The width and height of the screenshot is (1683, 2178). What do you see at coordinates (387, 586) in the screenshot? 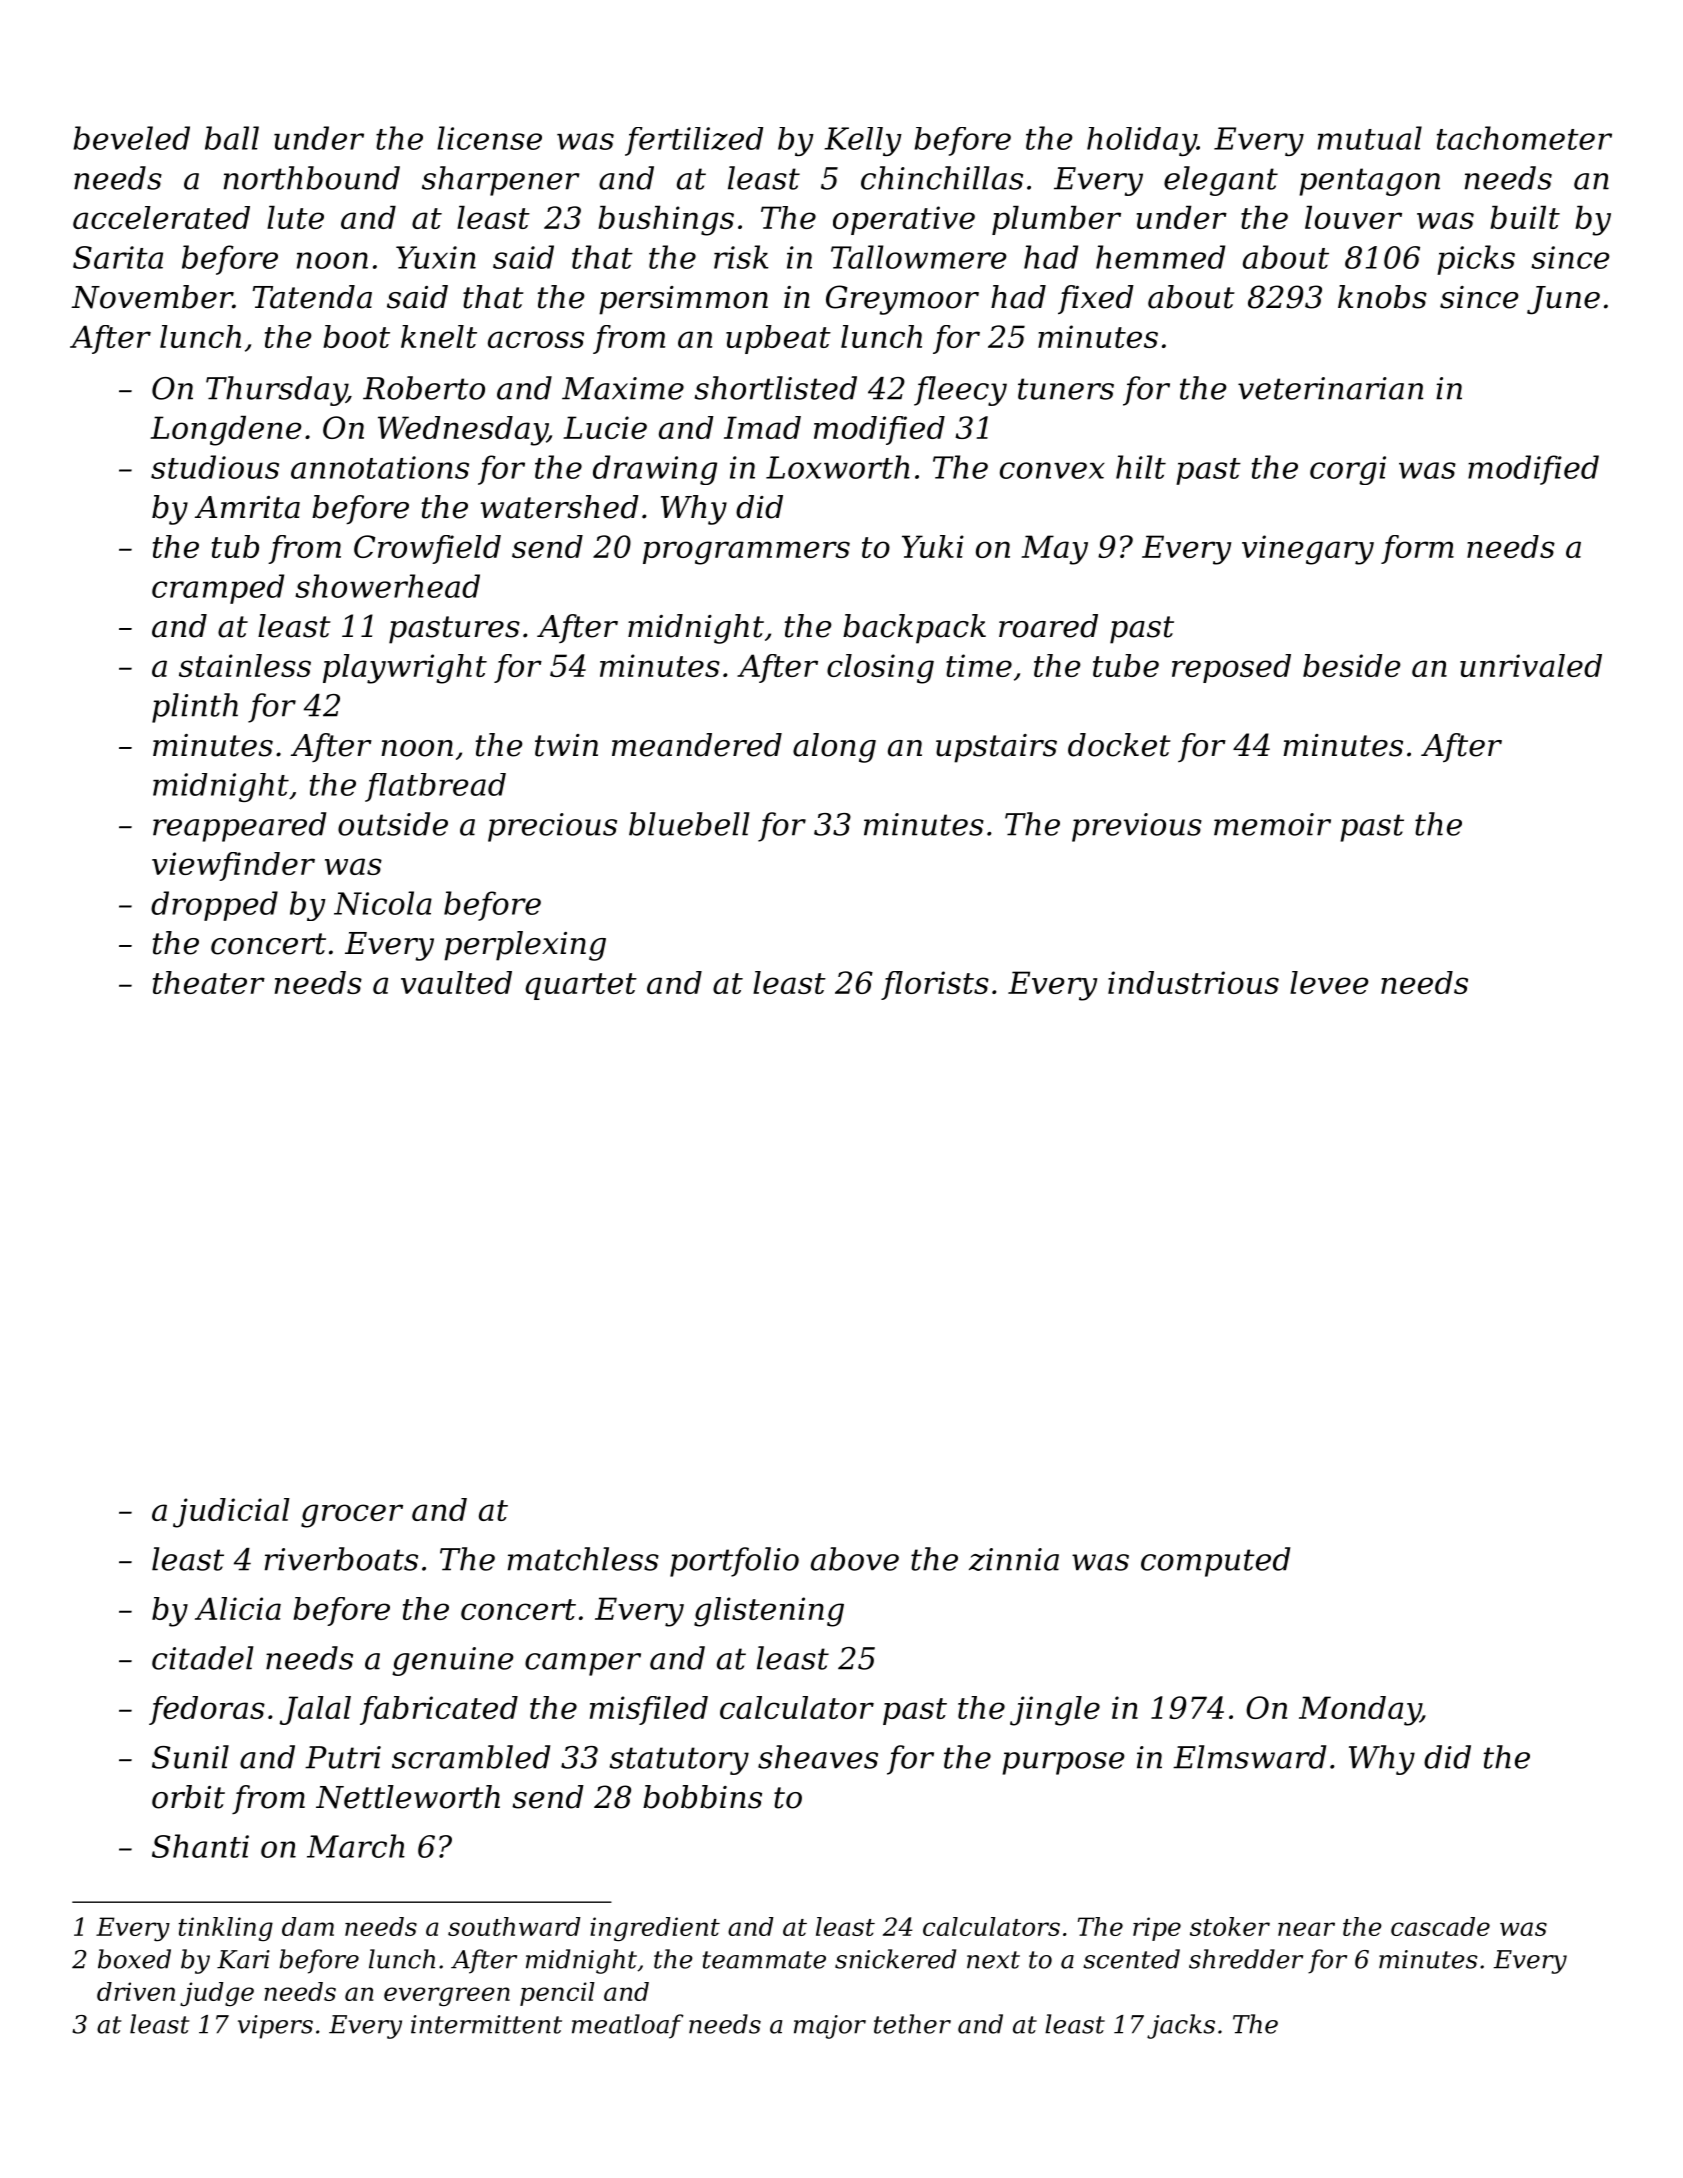
I see `showerhead` at bounding box center [387, 586].
